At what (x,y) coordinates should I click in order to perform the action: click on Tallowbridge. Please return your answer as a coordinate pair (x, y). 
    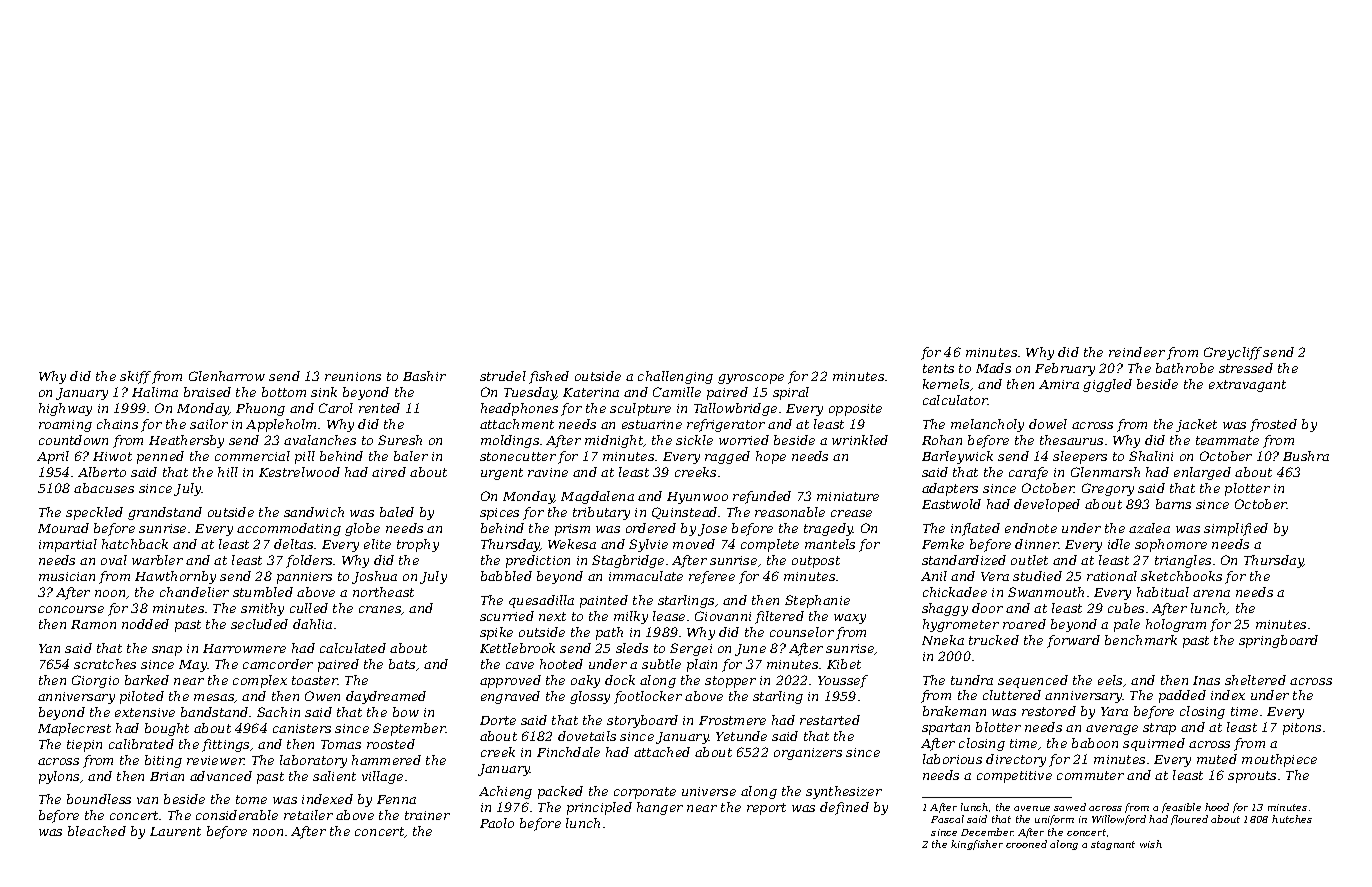
    Looking at the image, I should click on (735, 409).
